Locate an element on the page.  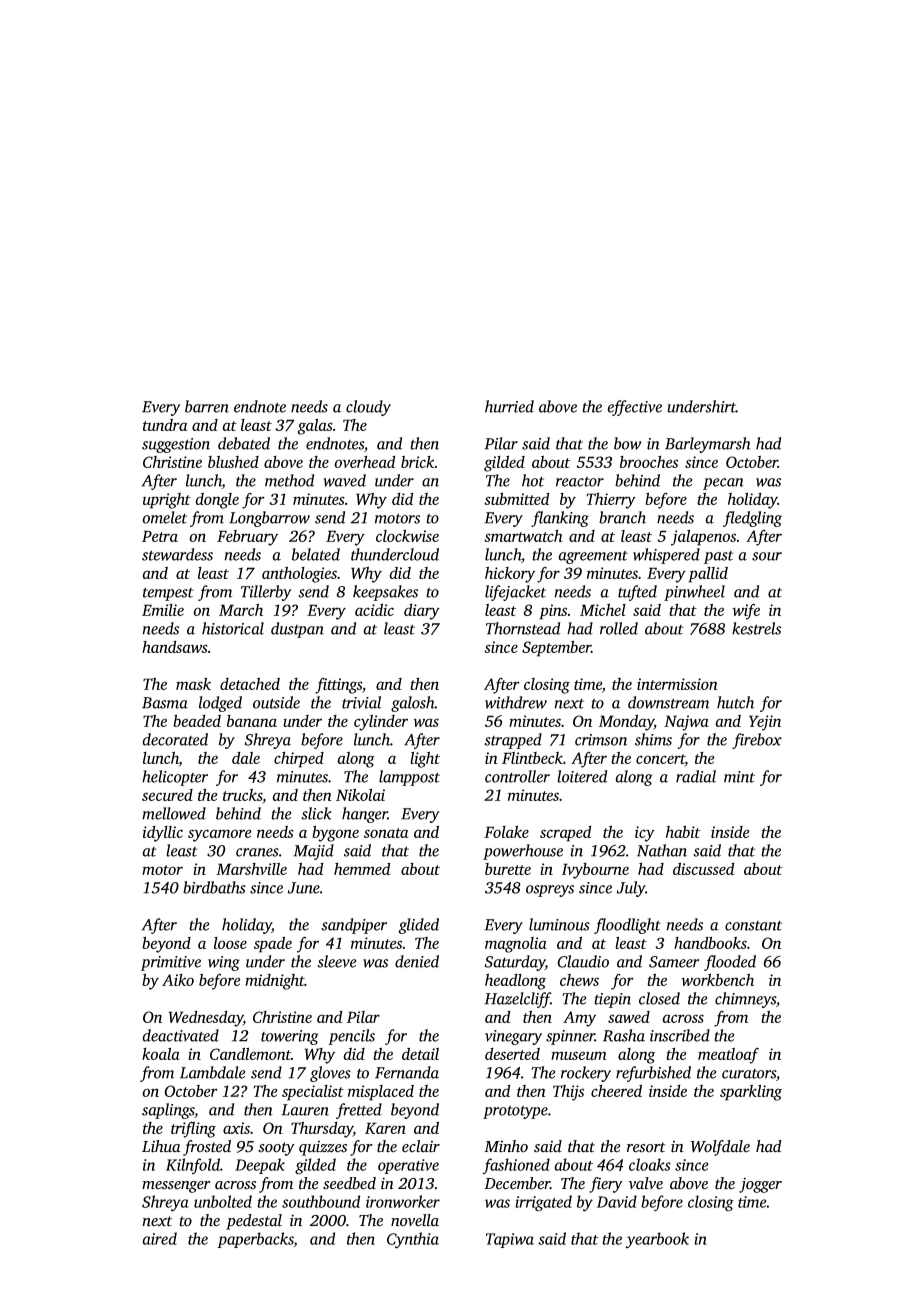
David is located at coordinates (617, 1201).
